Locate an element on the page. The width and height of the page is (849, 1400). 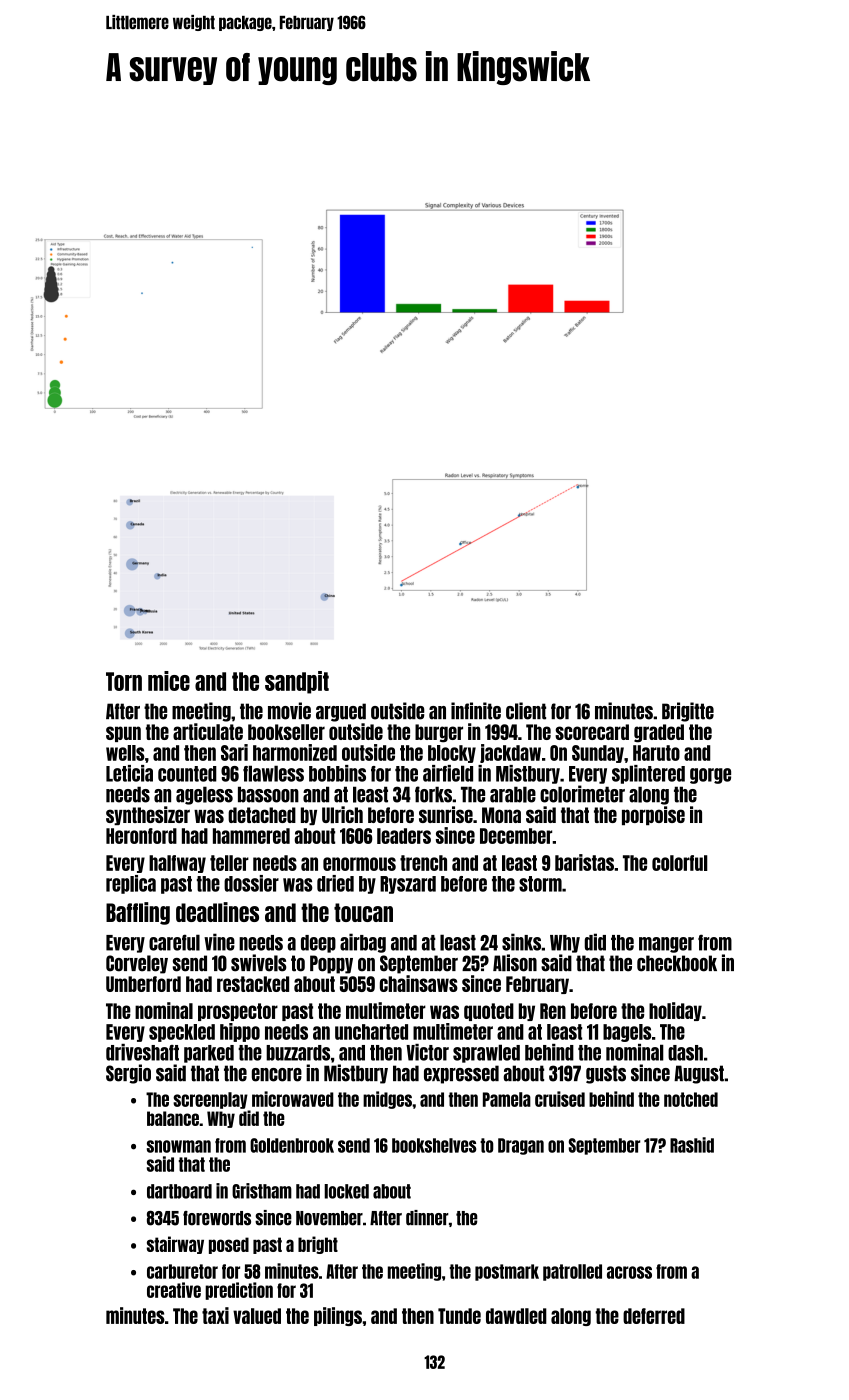
holiday is located at coordinates (675, 1011).
